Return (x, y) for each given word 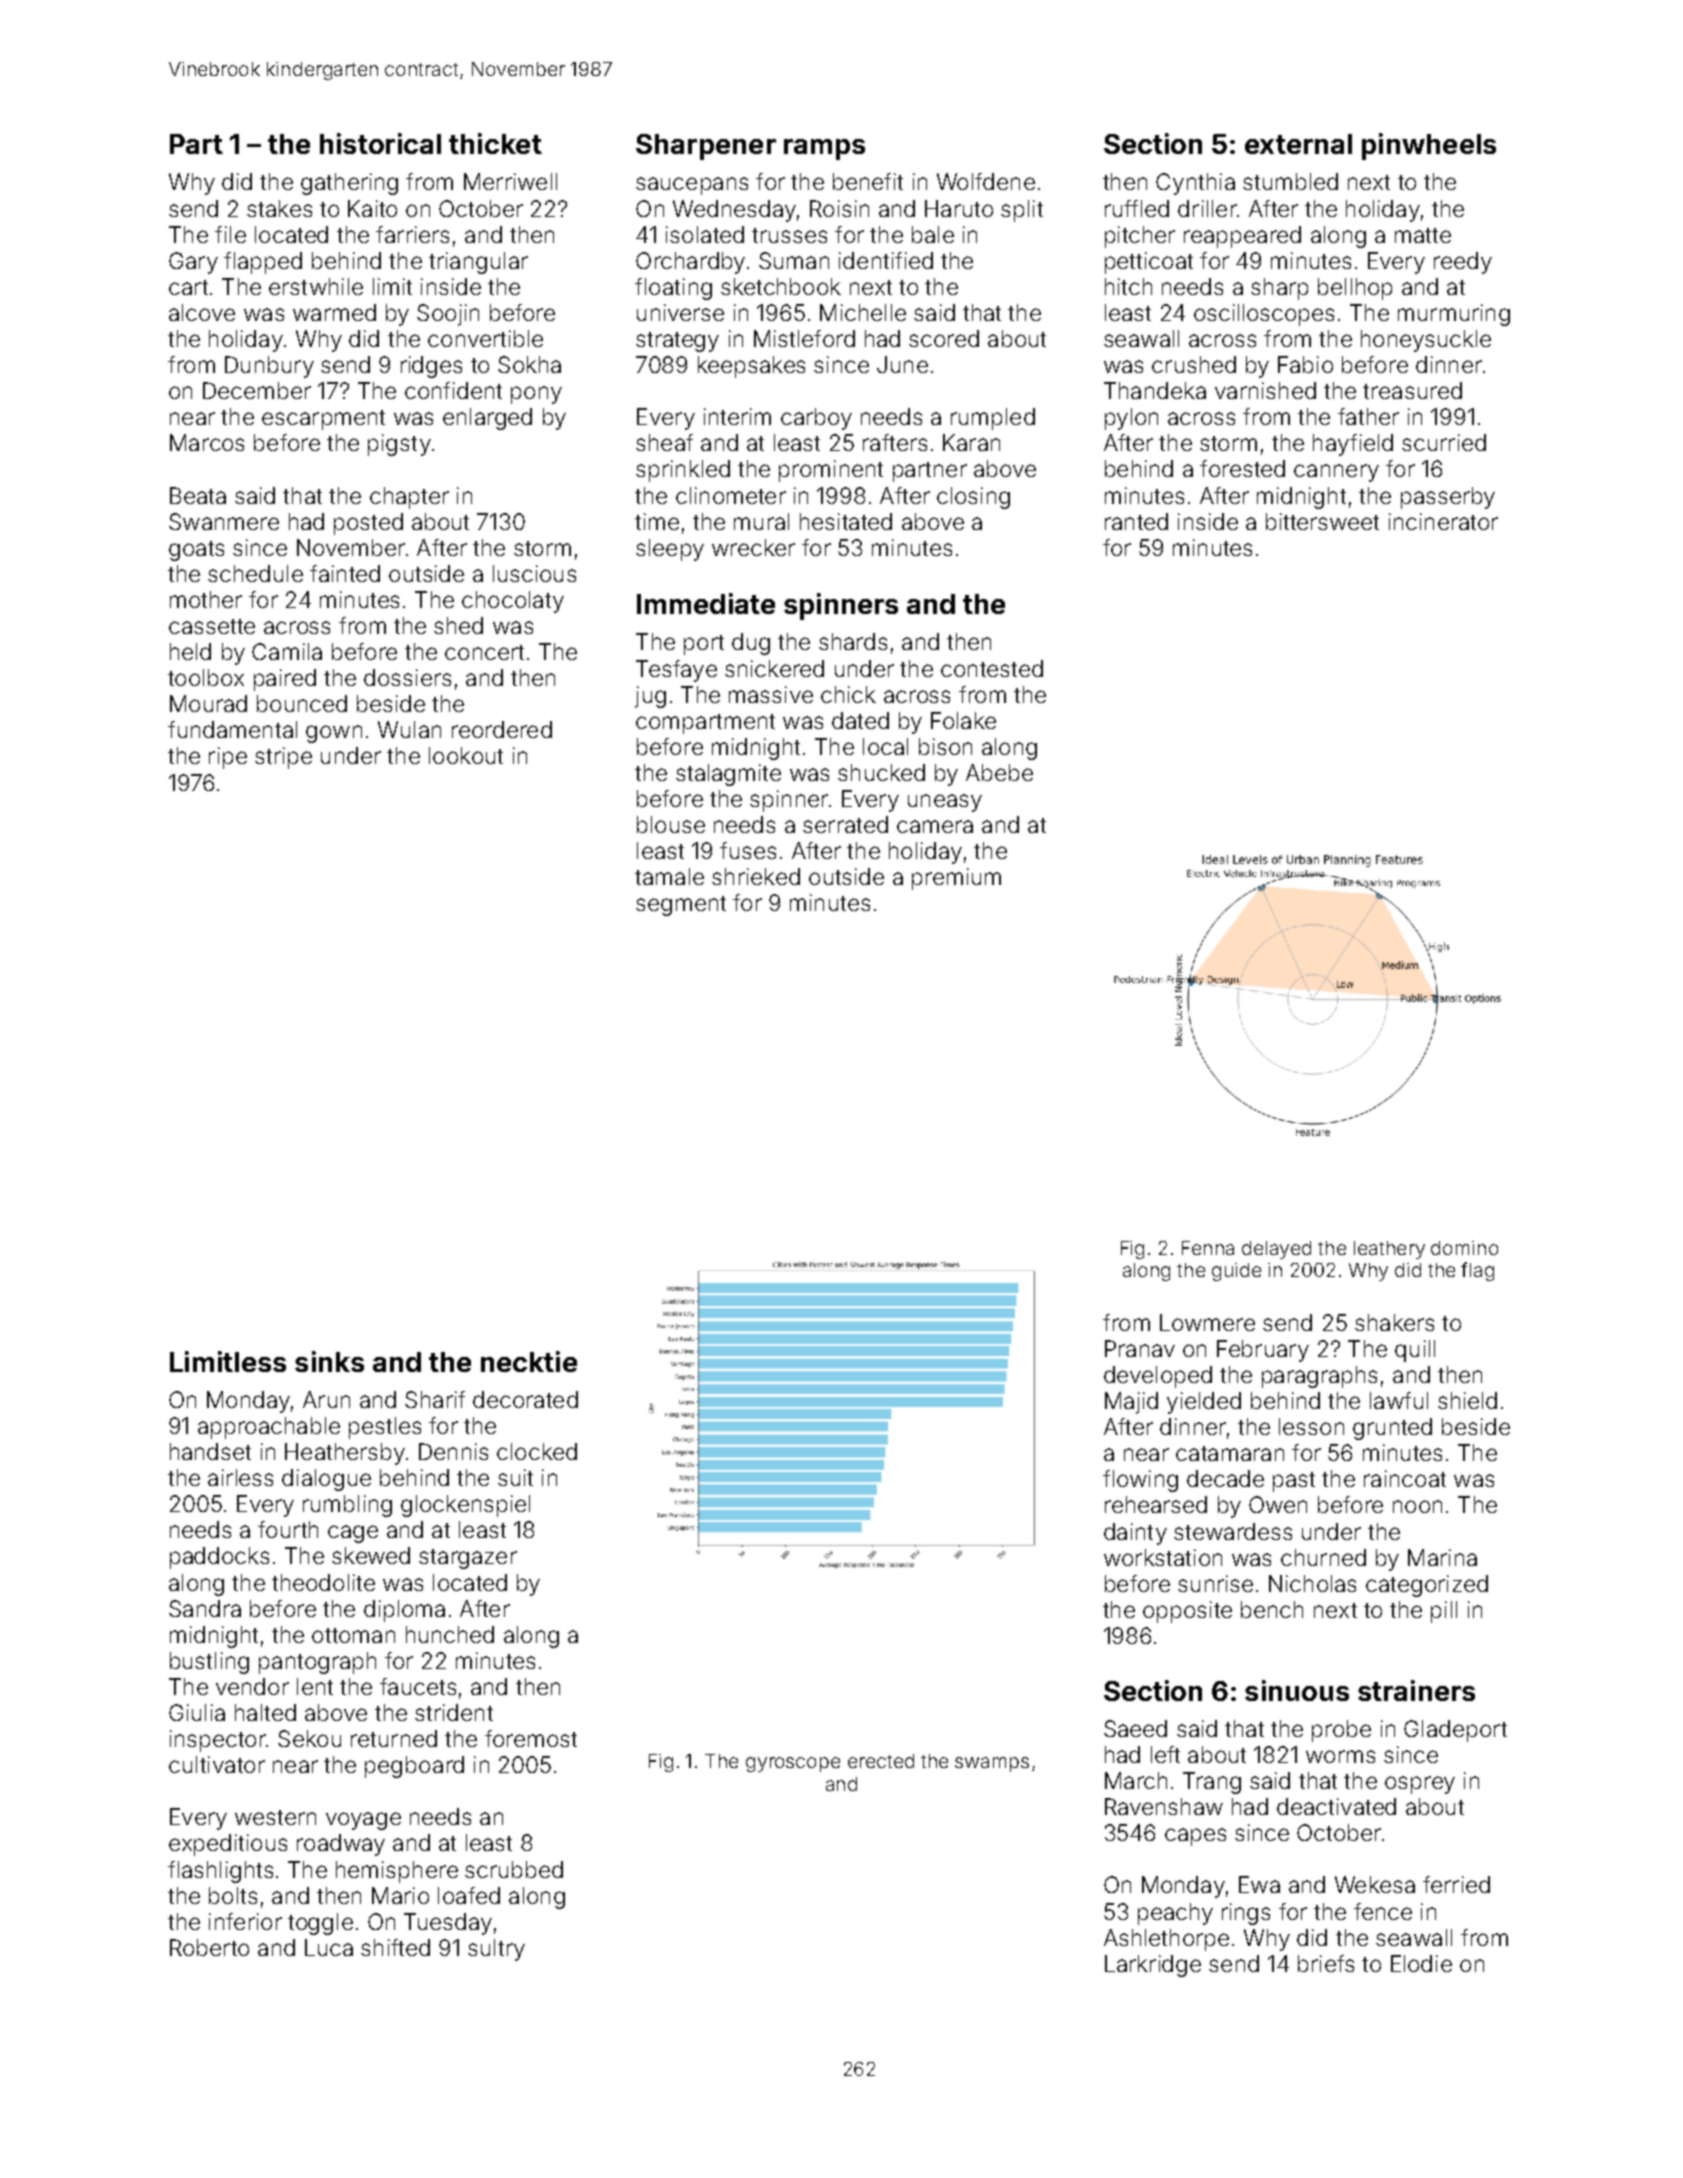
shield (1467, 1400)
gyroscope (793, 1764)
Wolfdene (986, 181)
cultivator (217, 1764)
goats (196, 551)
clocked (537, 1451)
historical (380, 143)
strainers (1416, 1690)
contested (992, 668)
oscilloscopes (1264, 315)
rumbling (347, 1506)
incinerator (1443, 521)
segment (681, 906)
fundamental (232, 729)
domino (1464, 1248)
